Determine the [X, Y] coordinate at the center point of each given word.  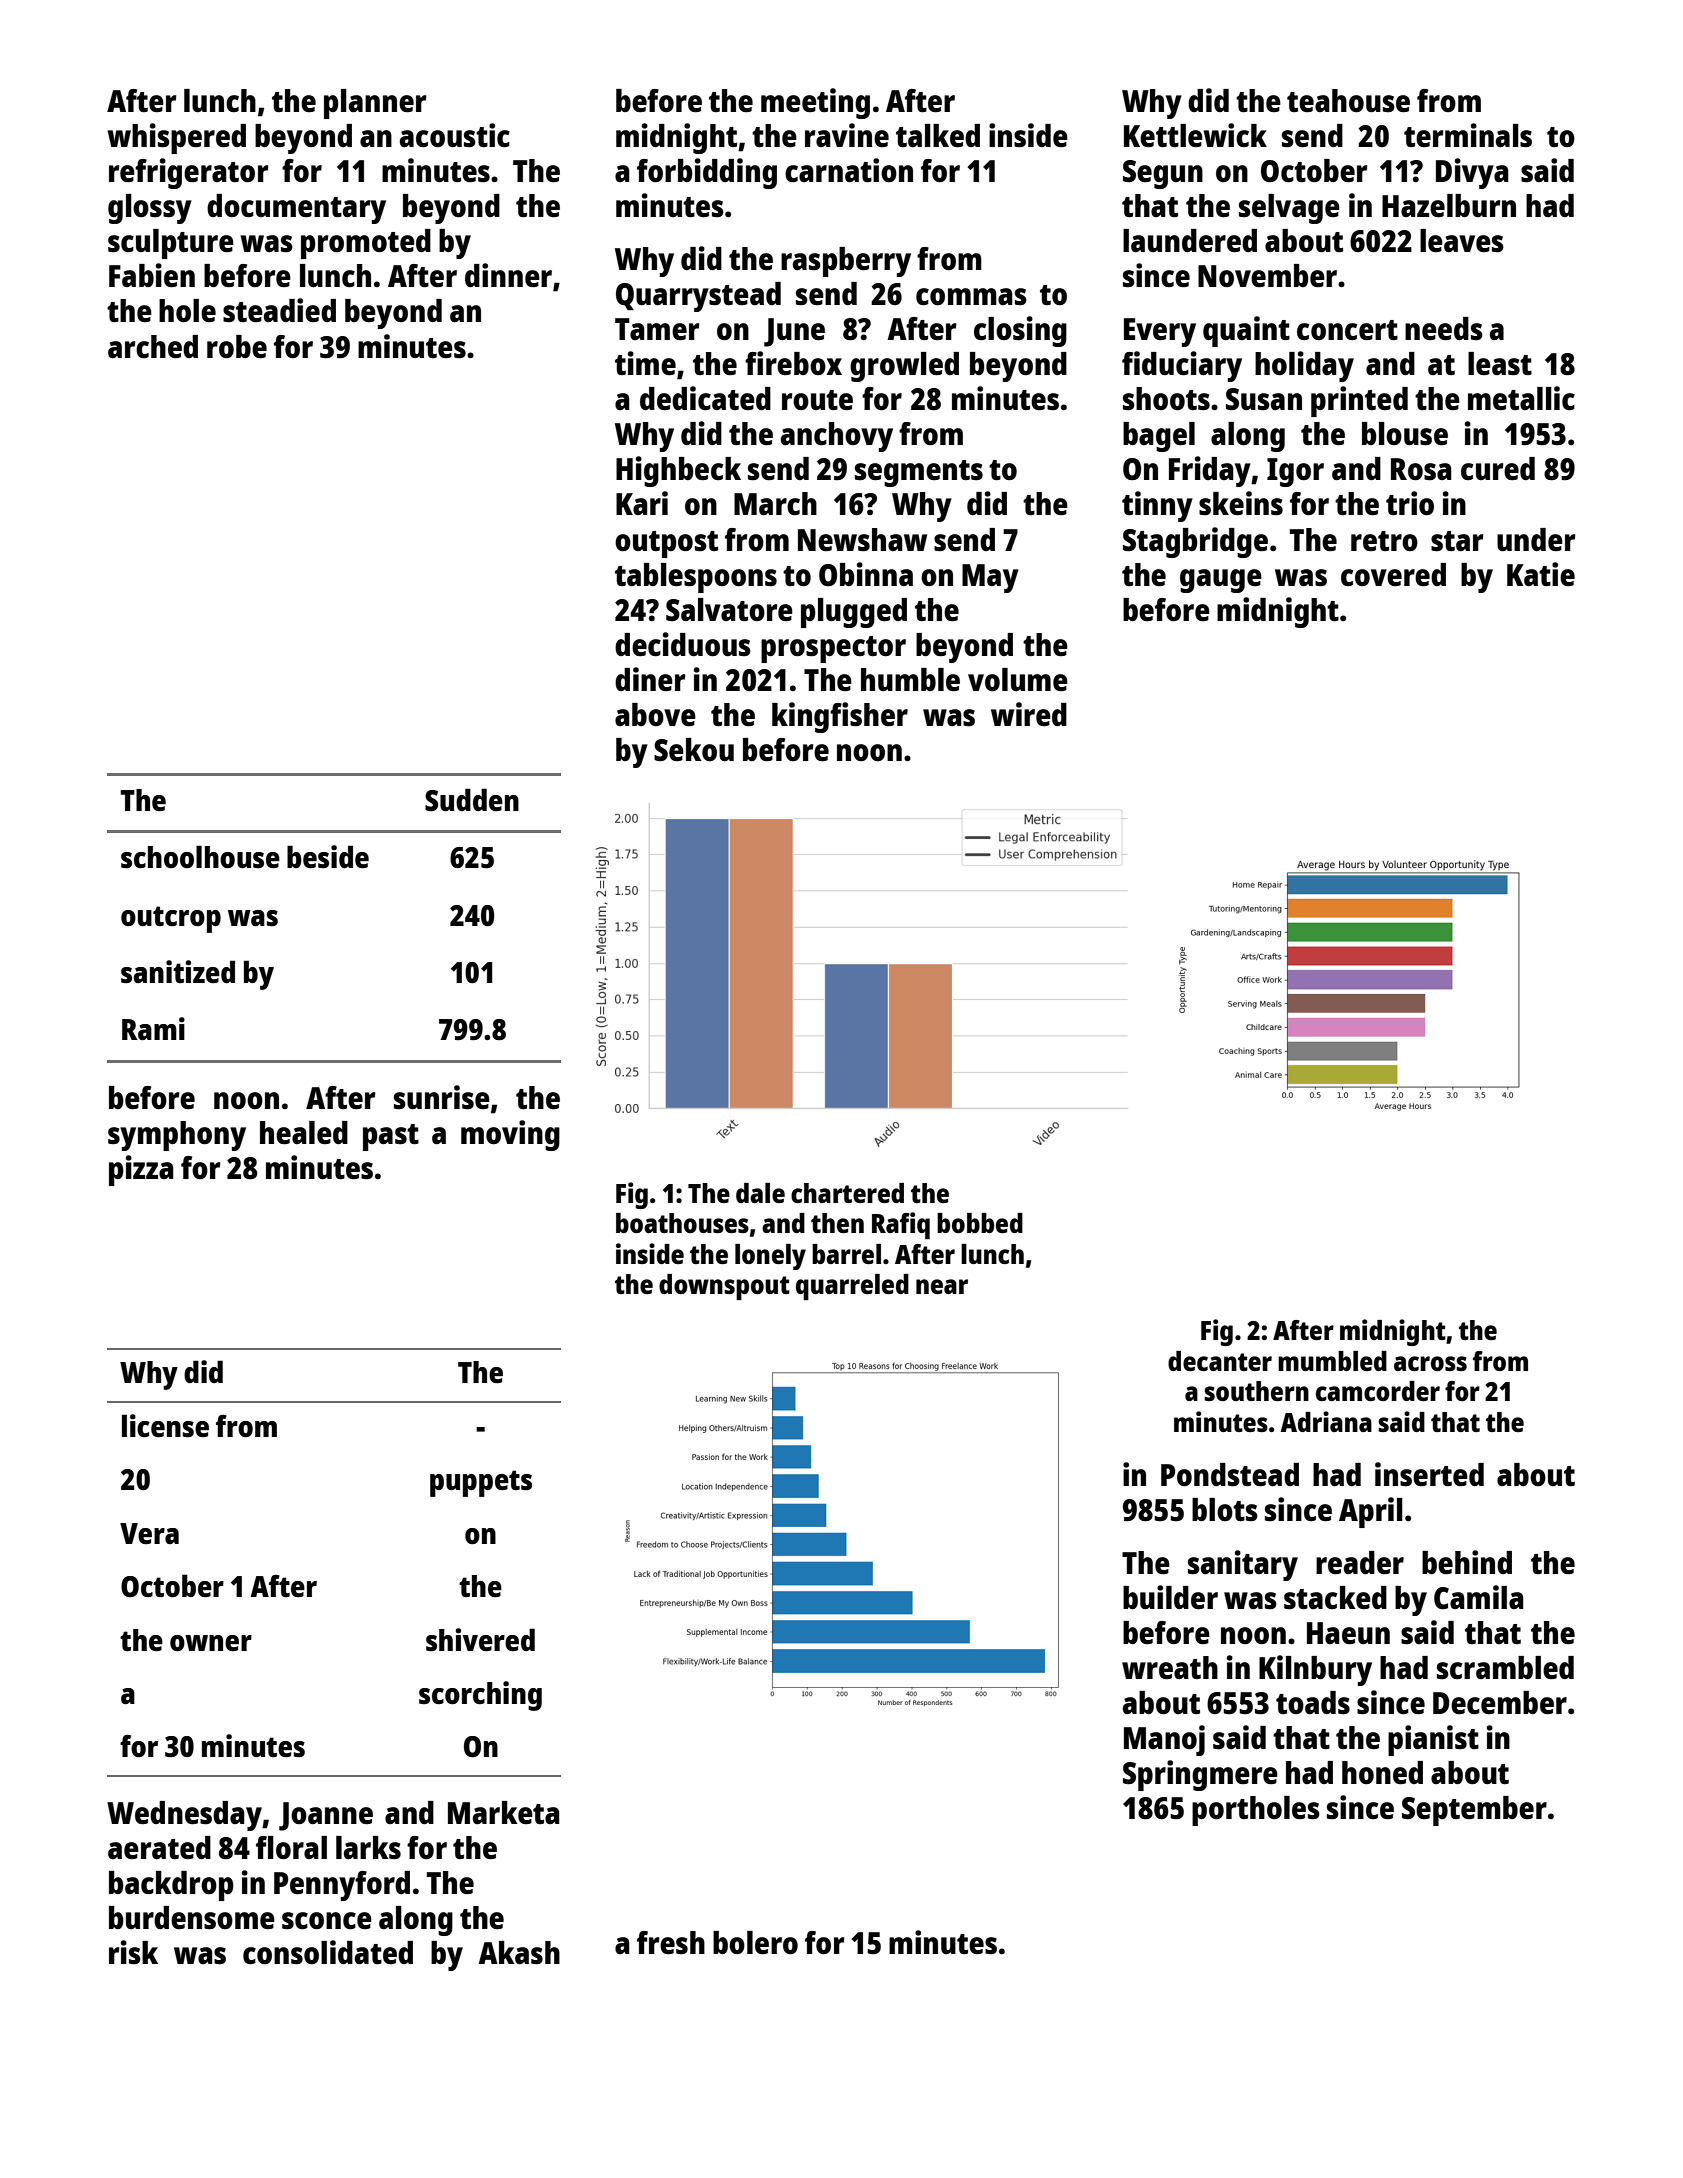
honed [1382, 1773]
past [391, 1137]
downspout [724, 1287]
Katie [1541, 574]
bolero [755, 1943]
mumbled [1332, 1361]
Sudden [472, 799]
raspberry [846, 262]
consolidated [328, 1952]
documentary [296, 209]
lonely [770, 1257]
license [165, 1426]
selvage [1289, 209]
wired [1029, 714]
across [1430, 1363]
